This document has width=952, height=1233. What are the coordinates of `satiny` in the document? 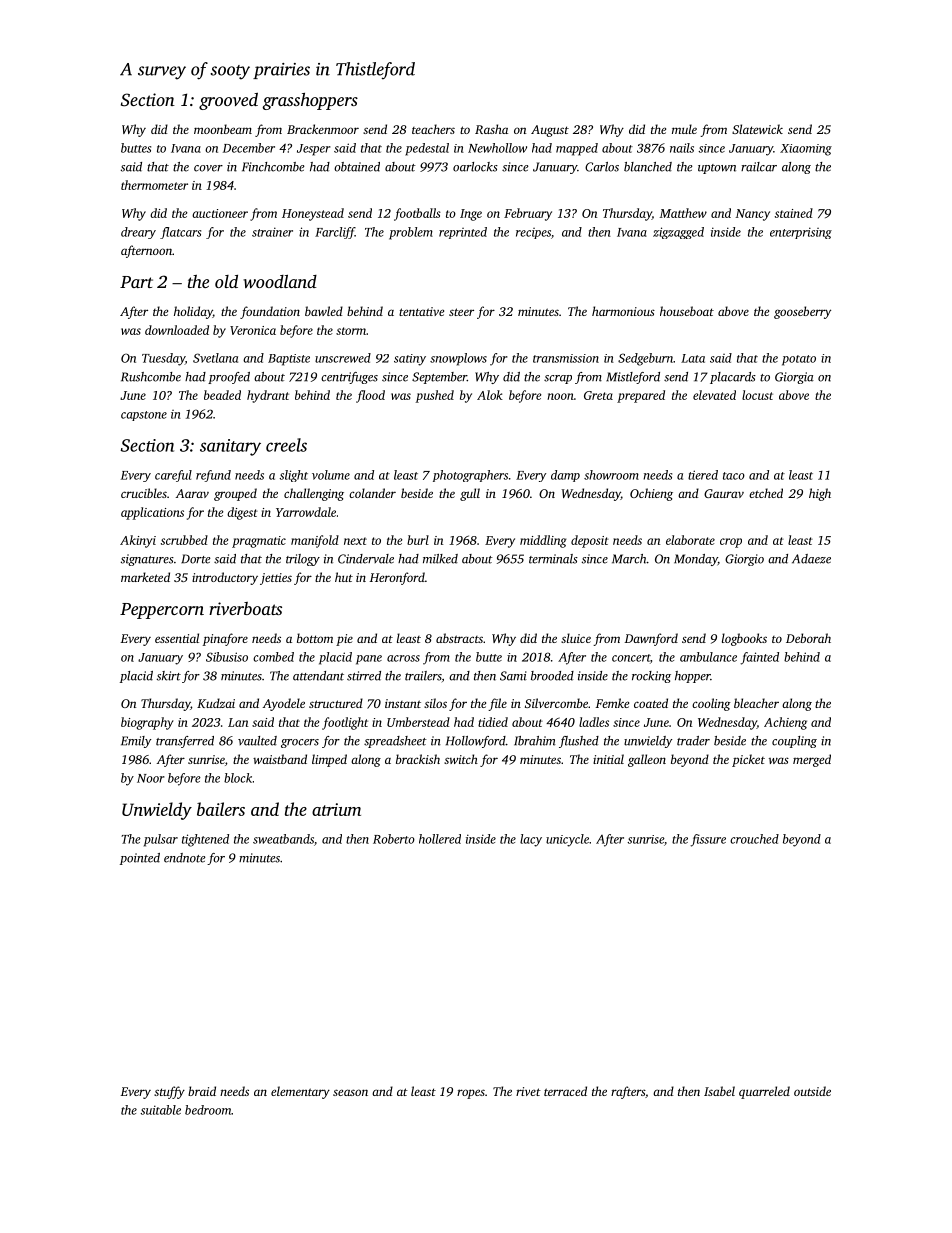 It's located at (410, 360).
